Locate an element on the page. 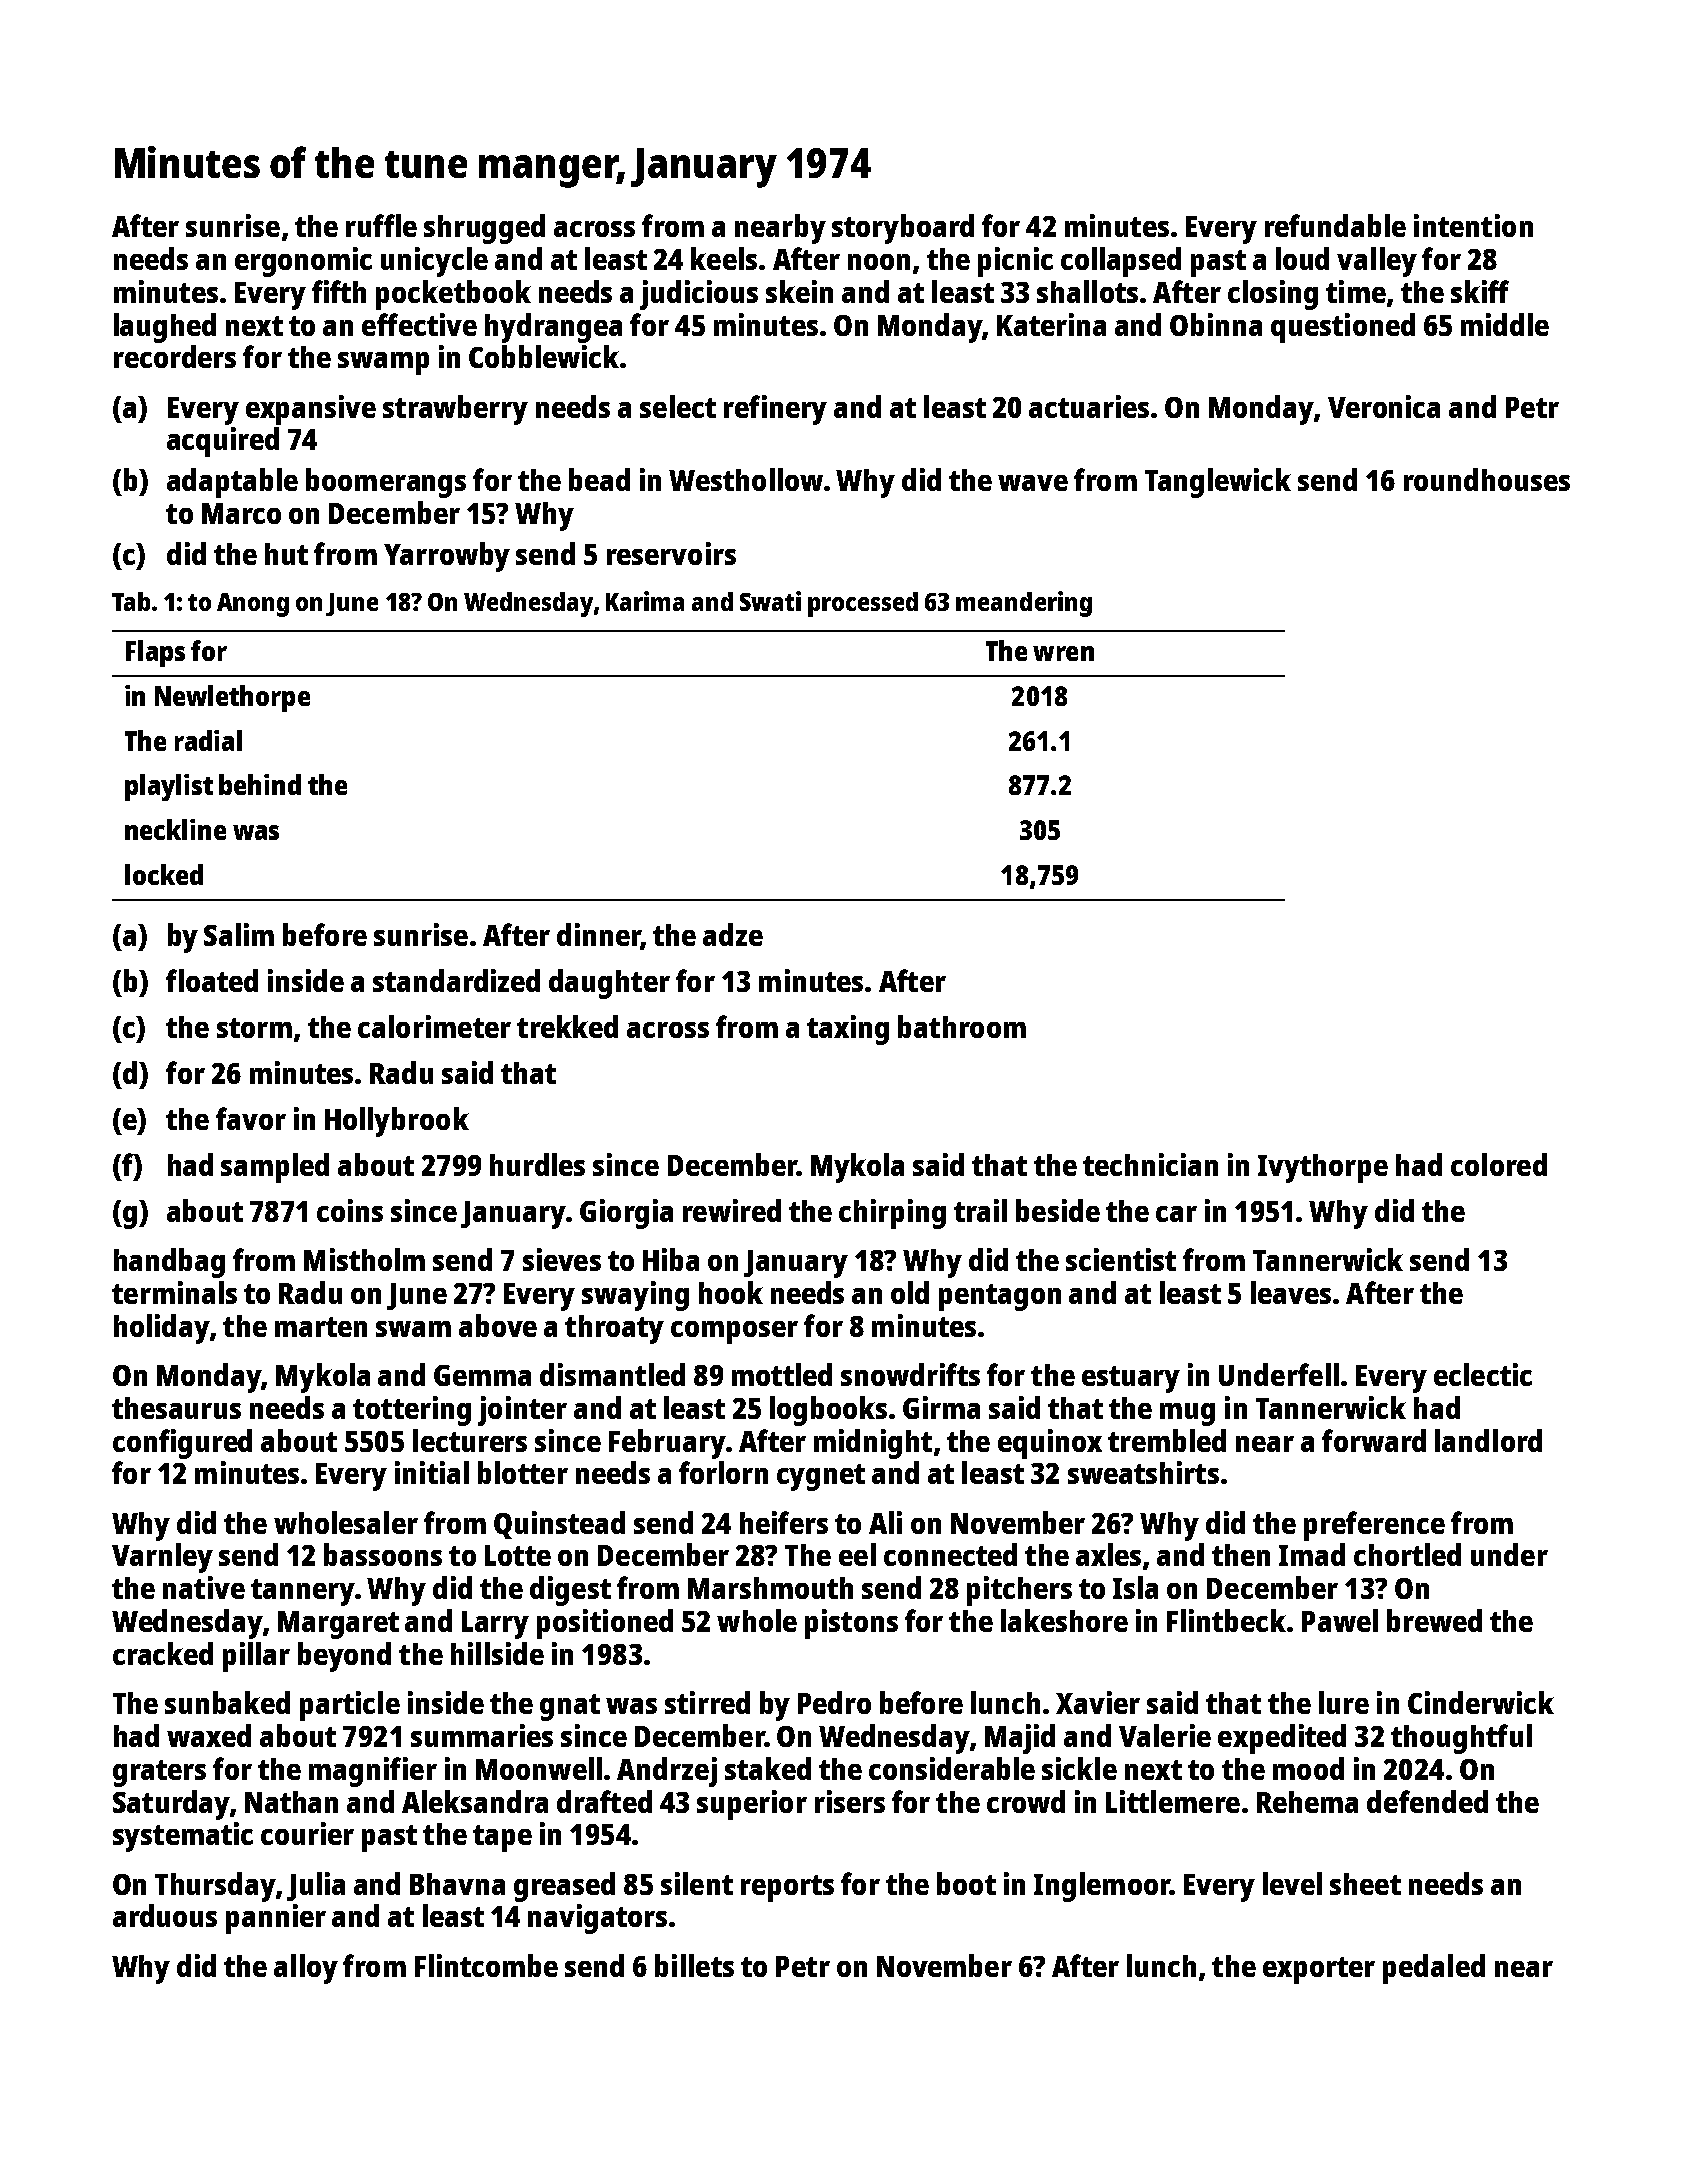 The image size is (1683, 2178). cracked is located at coordinates (163, 1653).
